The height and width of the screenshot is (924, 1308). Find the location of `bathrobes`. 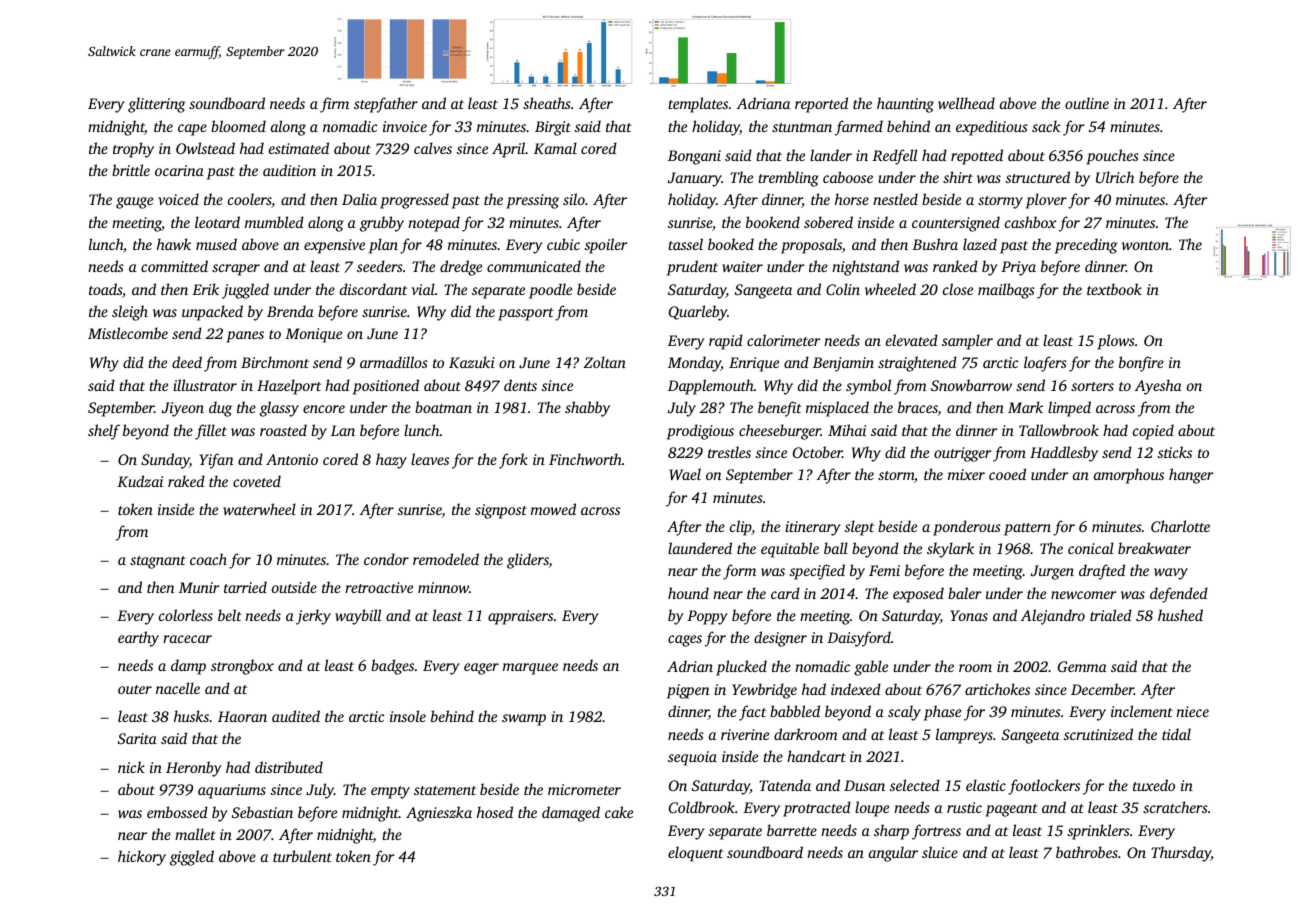

bathrobes is located at coordinates (1087, 852).
